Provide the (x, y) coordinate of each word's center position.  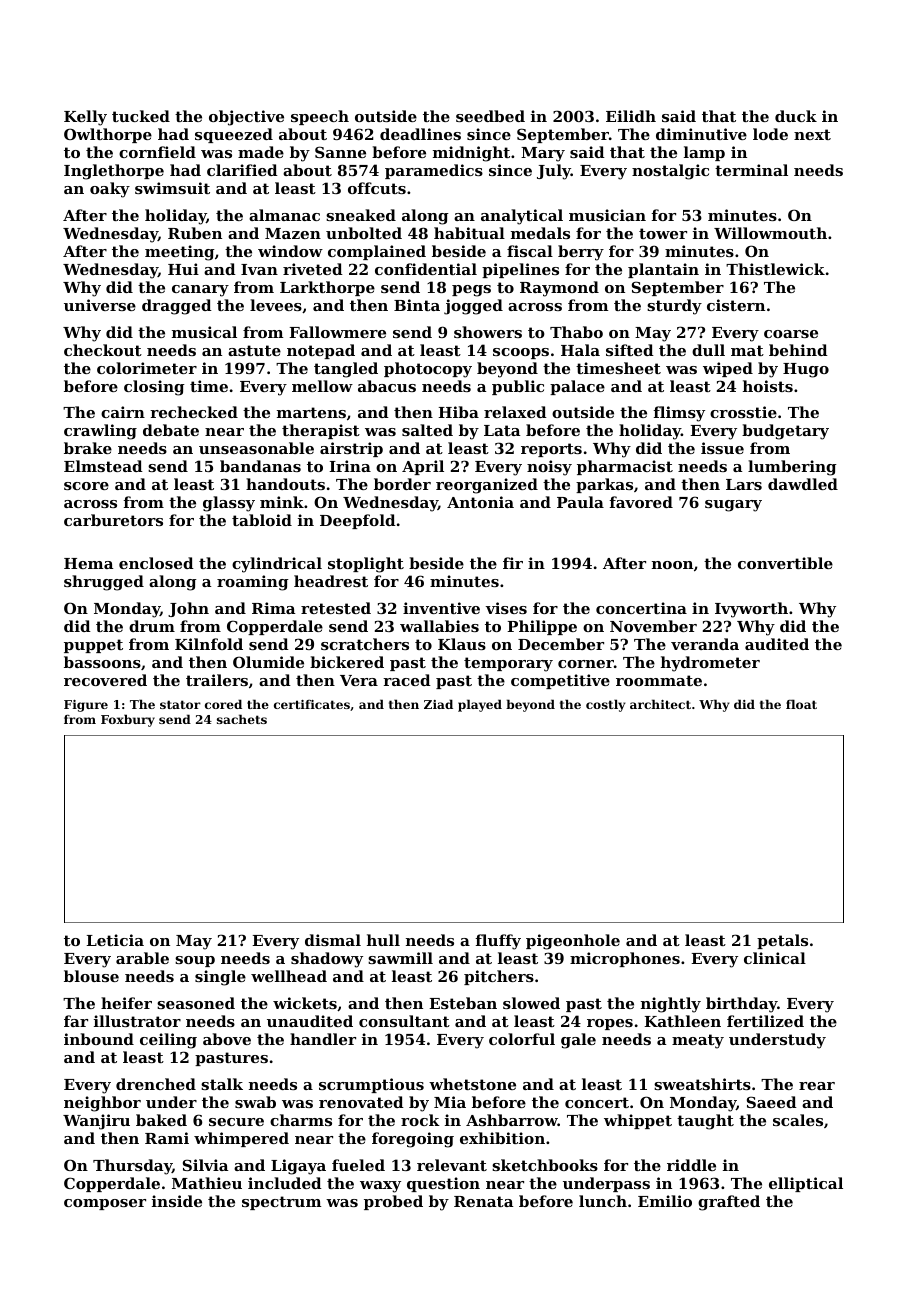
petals (782, 941)
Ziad (438, 704)
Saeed (772, 1102)
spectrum (281, 1203)
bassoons (102, 662)
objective (246, 118)
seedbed (490, 116)
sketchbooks (545, 1165)
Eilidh (631, 116)
